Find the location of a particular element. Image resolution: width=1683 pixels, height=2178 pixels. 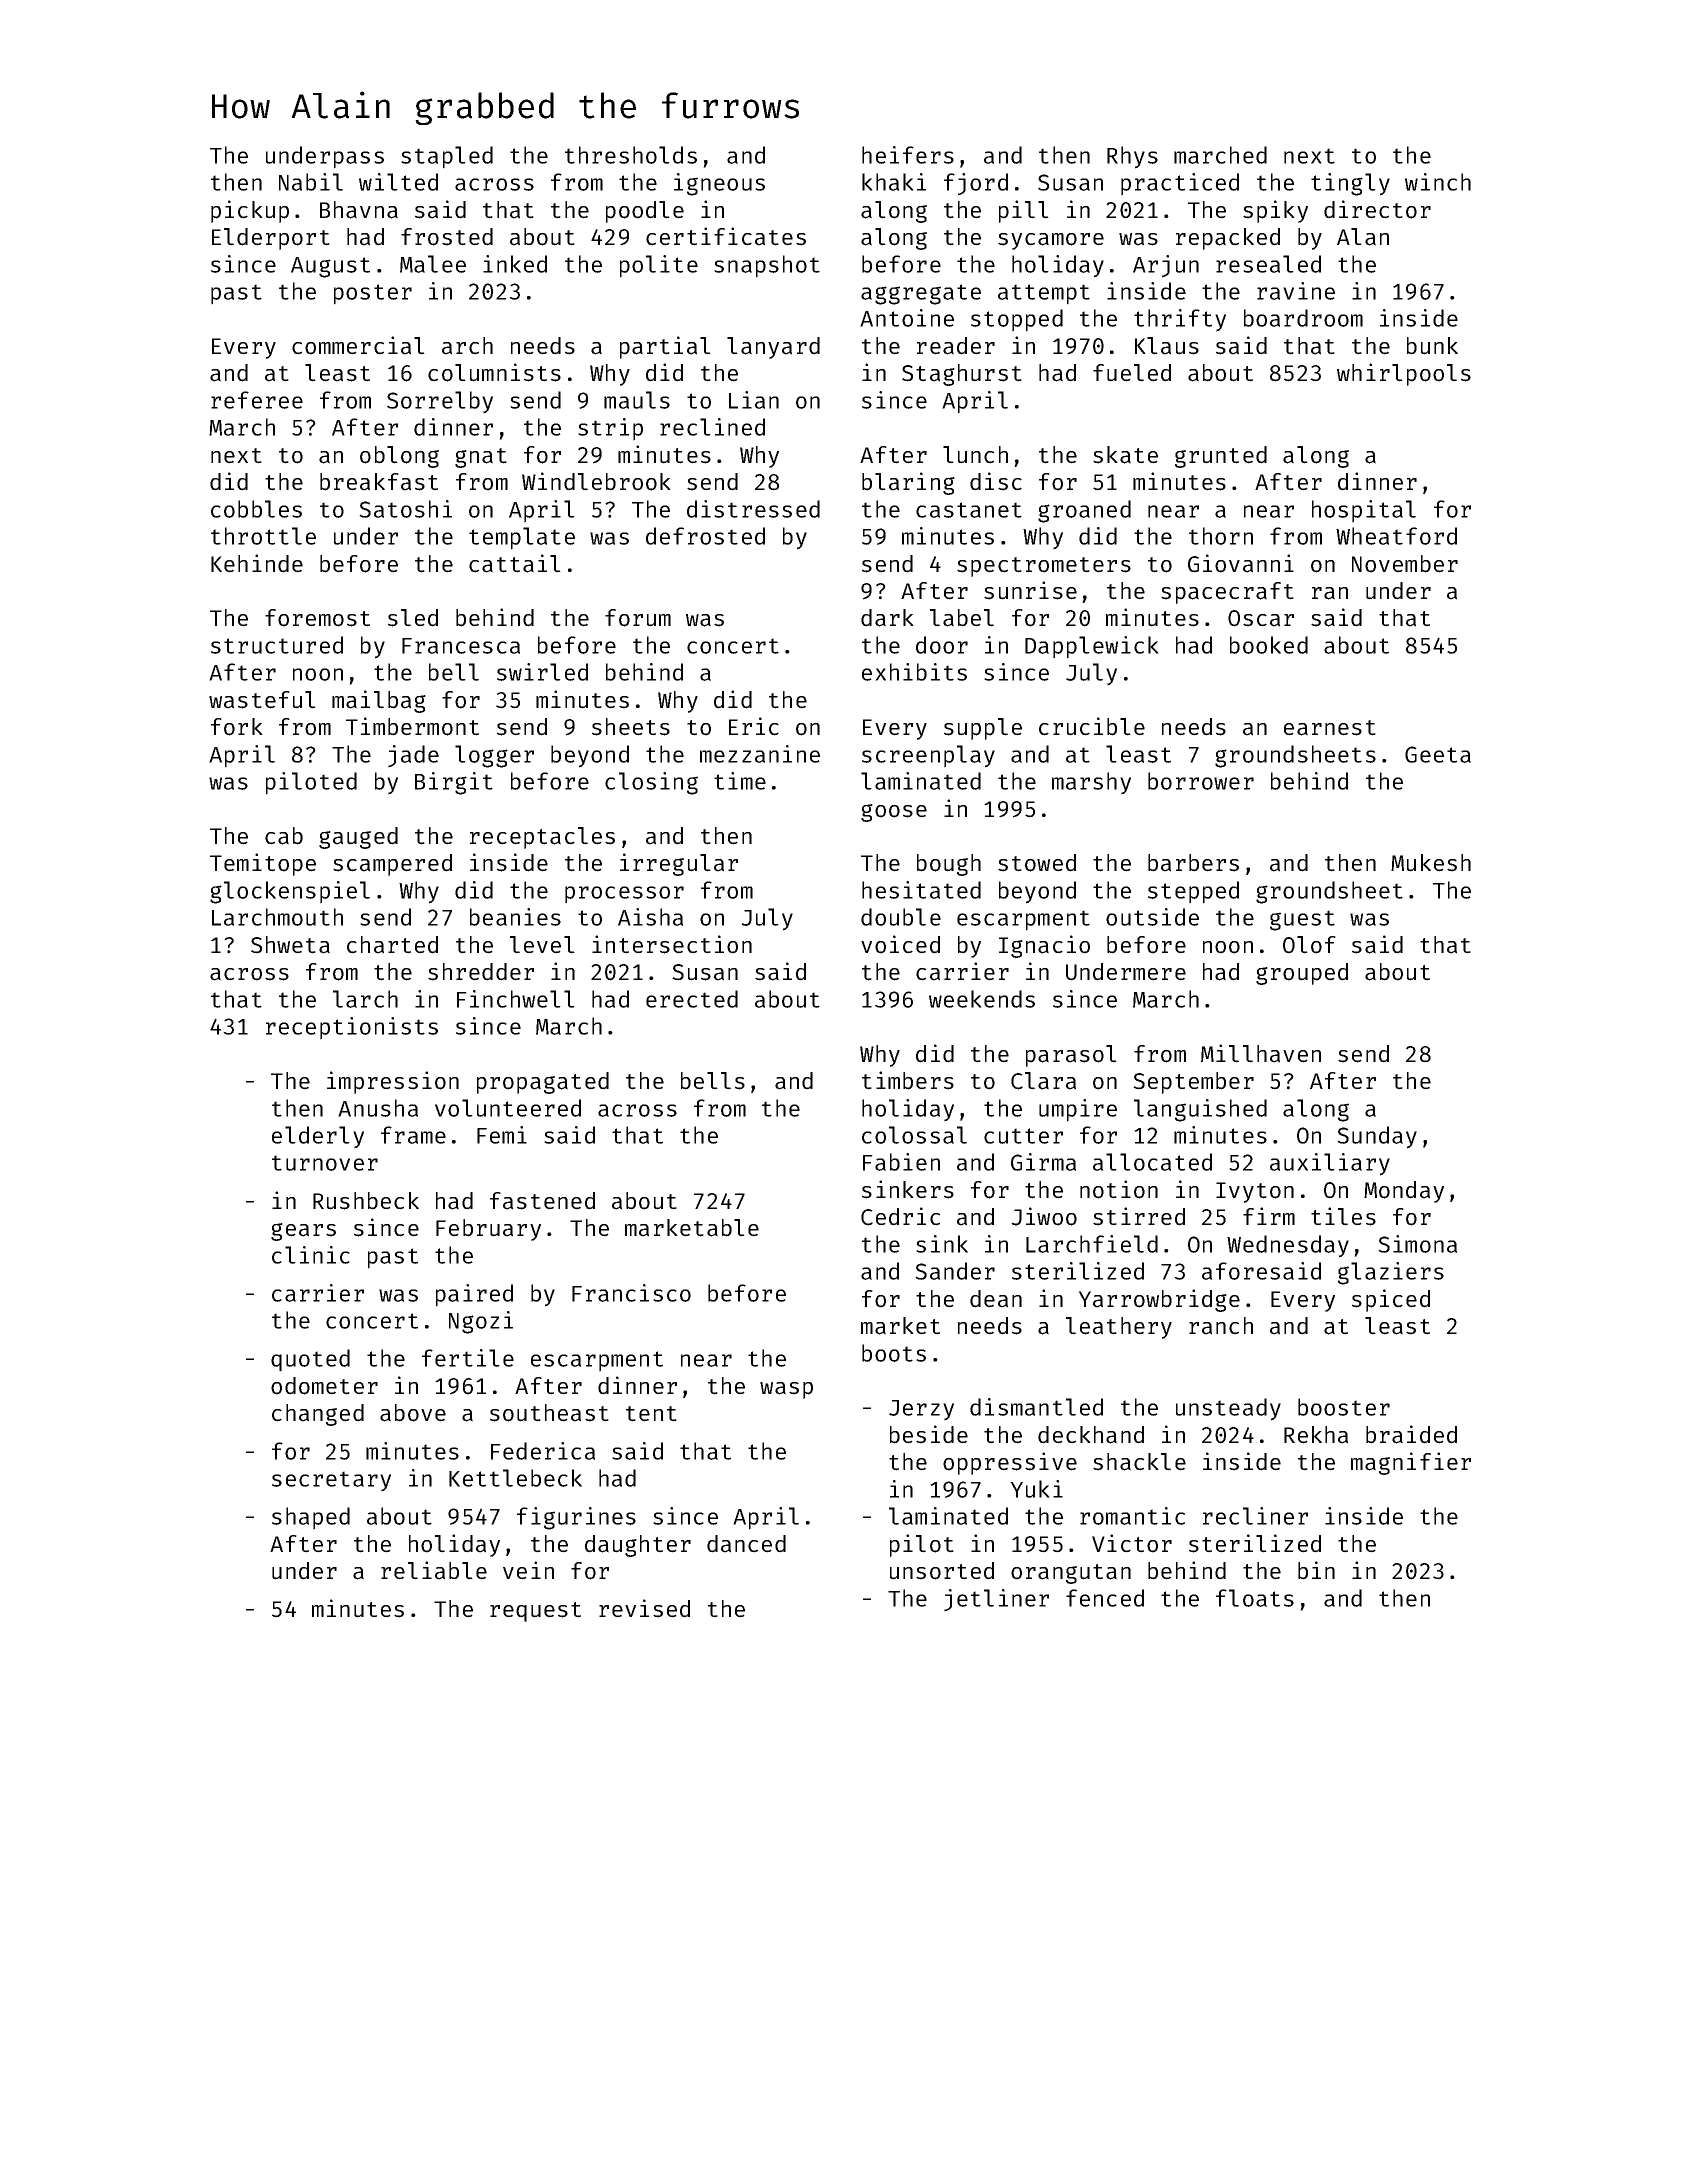

tingly is located at coordinates (1350, 184).
